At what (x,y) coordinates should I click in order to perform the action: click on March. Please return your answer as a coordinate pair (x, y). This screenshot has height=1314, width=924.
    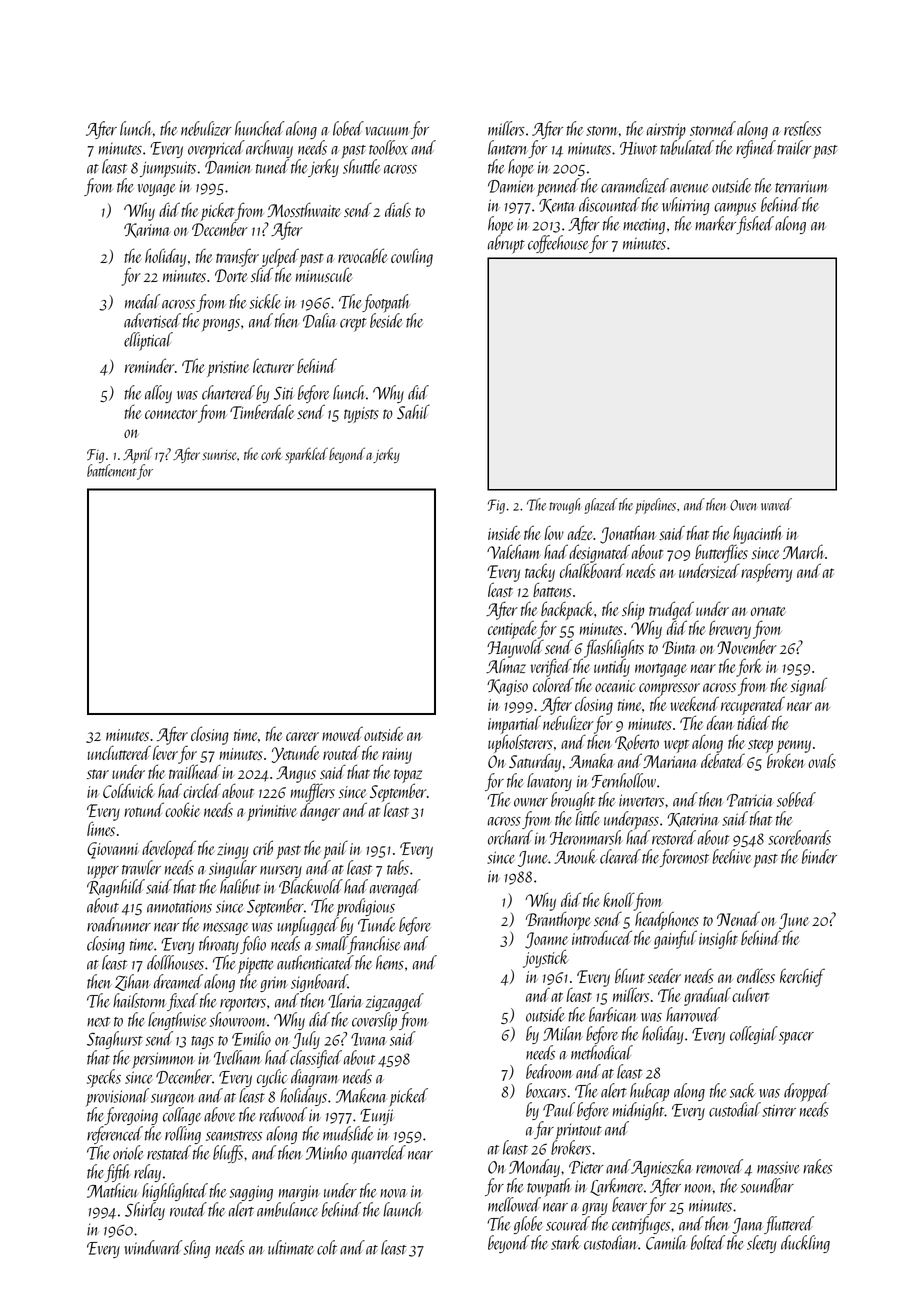
    Looking at the image, I should click on (803, 552).
